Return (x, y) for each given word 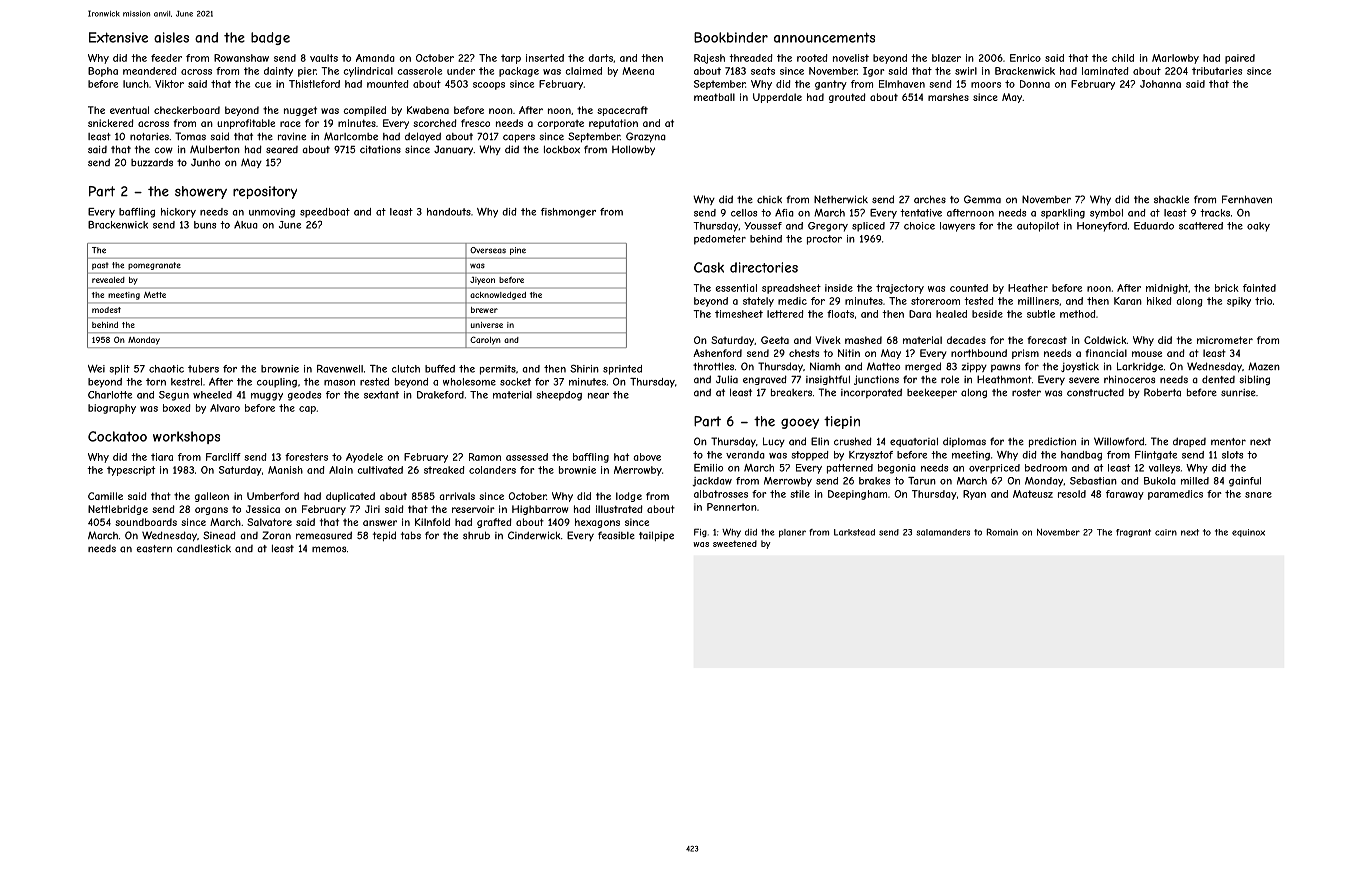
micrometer (1225, 340)
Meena (638, 71)
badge (270, 38)
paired (1240, 59)
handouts (449, 212)
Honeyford (1102, 227)
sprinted (622, 370)
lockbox (562, 149)
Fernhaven (1247, 199)
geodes (304, 396)
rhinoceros (1129, 379)
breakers (791, 392)
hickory (178, 213)
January (453, 150)
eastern (154, 549)
